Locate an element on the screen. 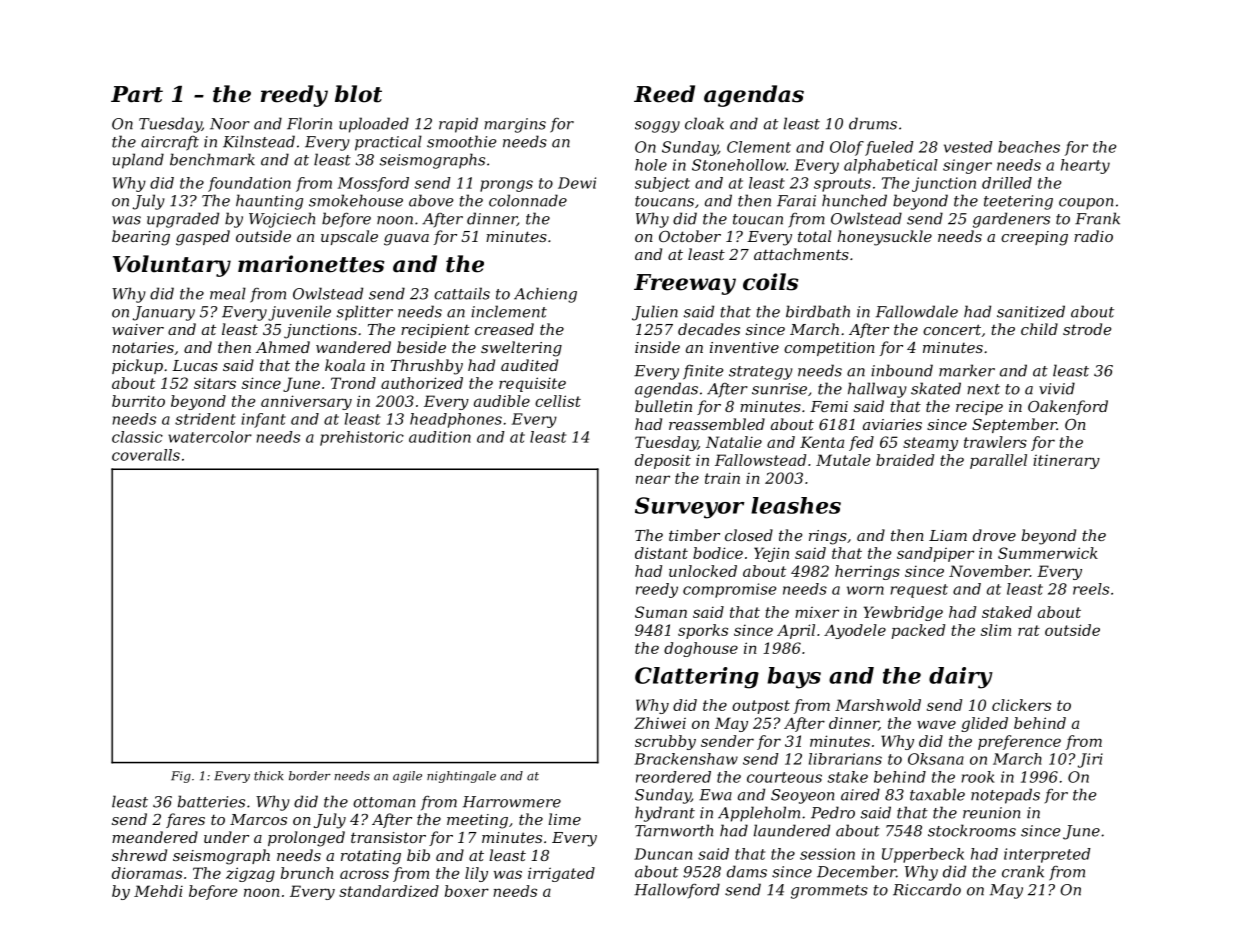 The width and height of the screenshot is (1233, 952). fares is located at coordinates (185, 820).
